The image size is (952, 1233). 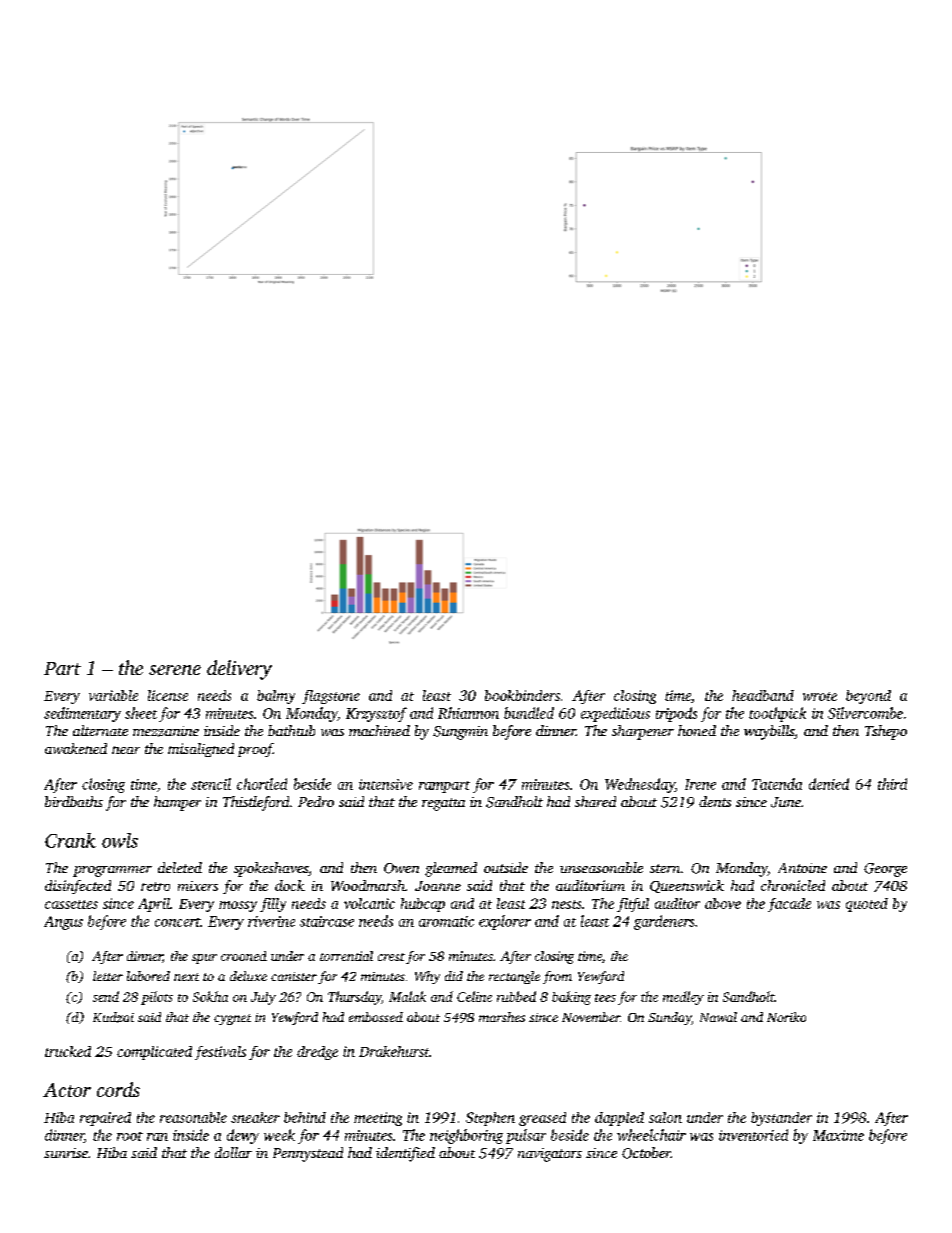 What do you see at coordinates (753, 1135) in the screenshot?
I see `inventoried` at bounding box center [753, 1135].
